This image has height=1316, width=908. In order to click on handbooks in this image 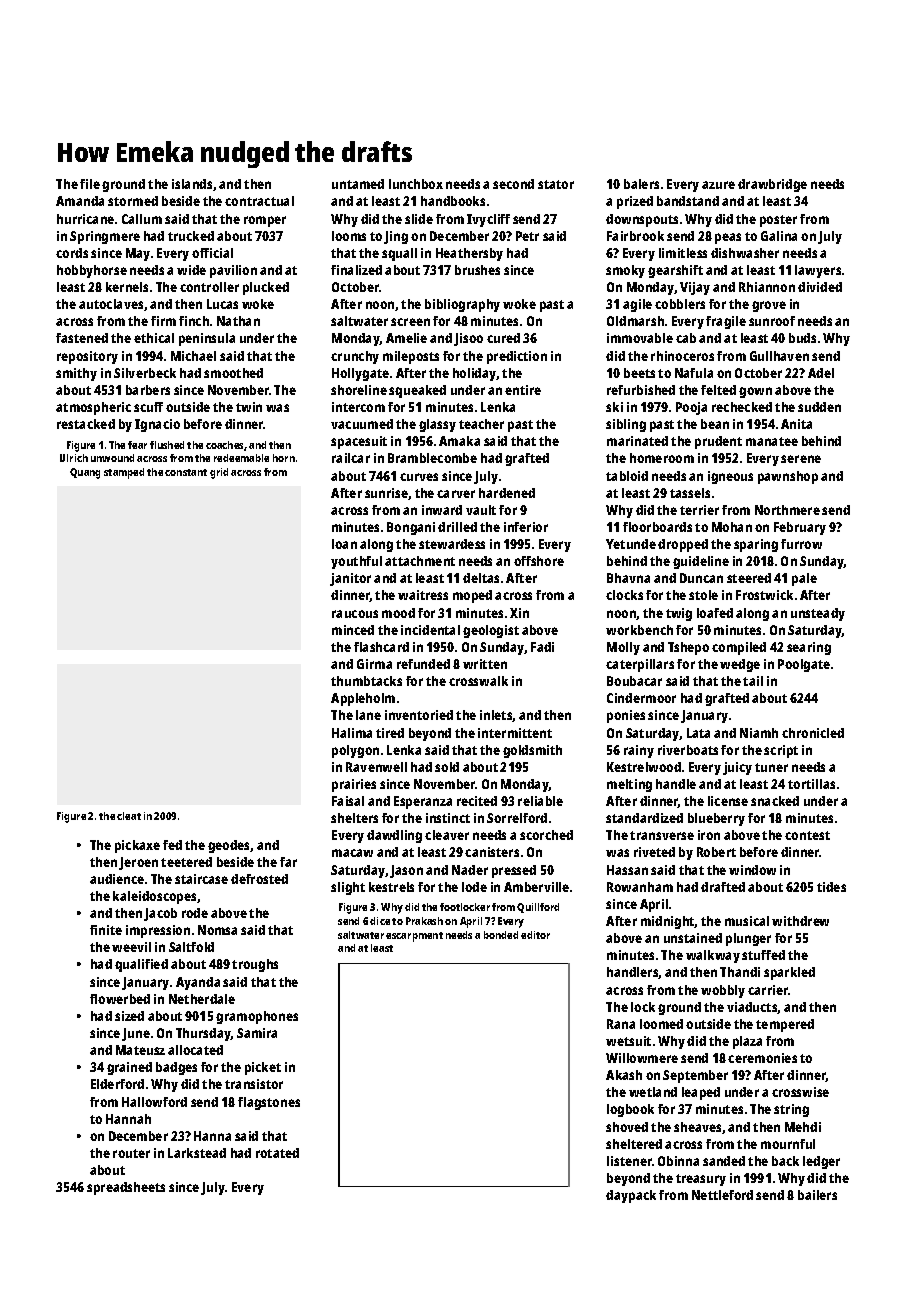, I will do `click(453, 201)`.
